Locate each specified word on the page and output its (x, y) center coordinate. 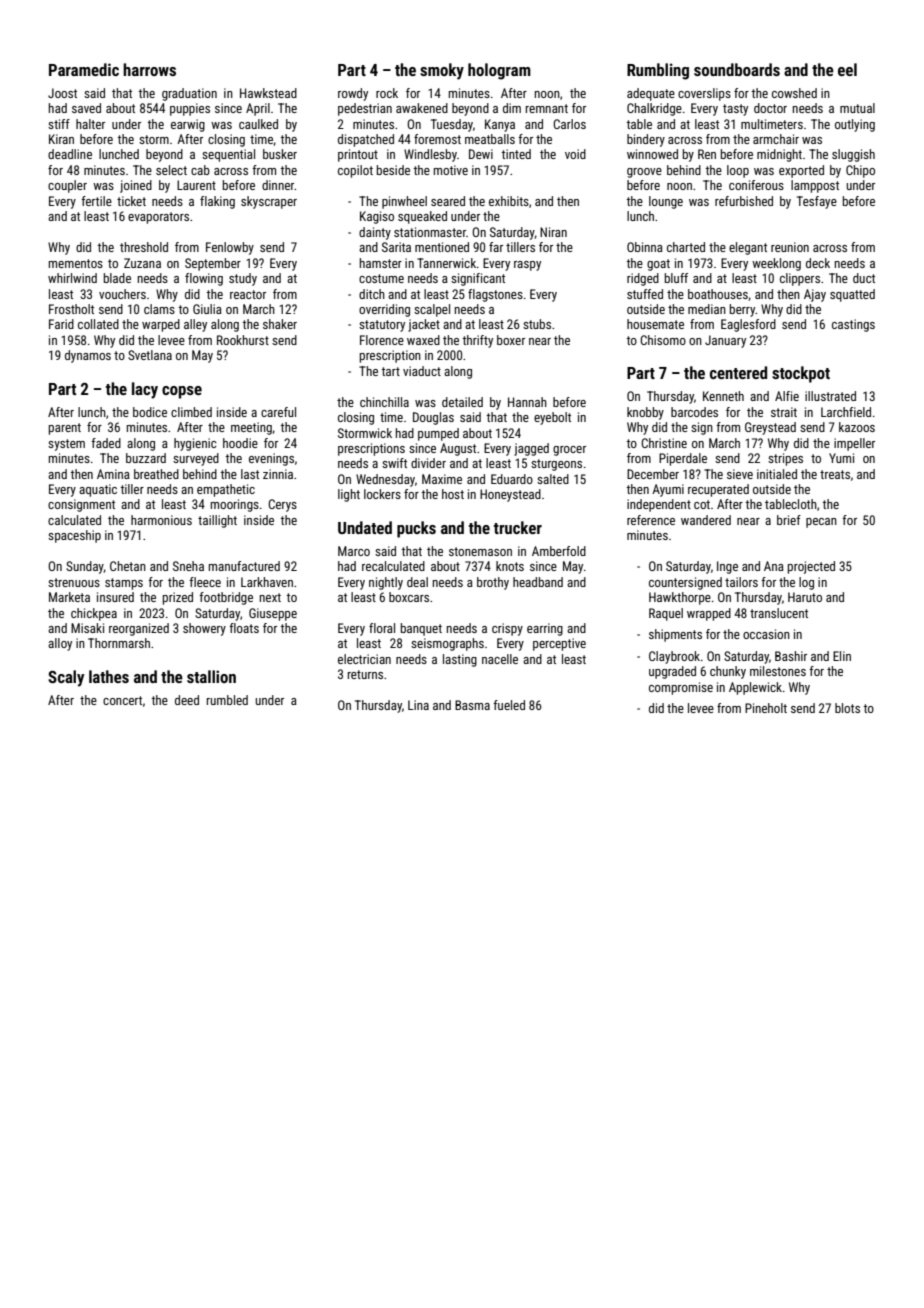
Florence (382, 340)
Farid (61, 324)
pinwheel (404, 202)
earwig (188, 125)
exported (801, 171)
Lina (418, 705)
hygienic (195, 444)
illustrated (830, 396)
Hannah (527, 402)
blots (847, 708)
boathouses (718, 294)
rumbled (227, 700)
